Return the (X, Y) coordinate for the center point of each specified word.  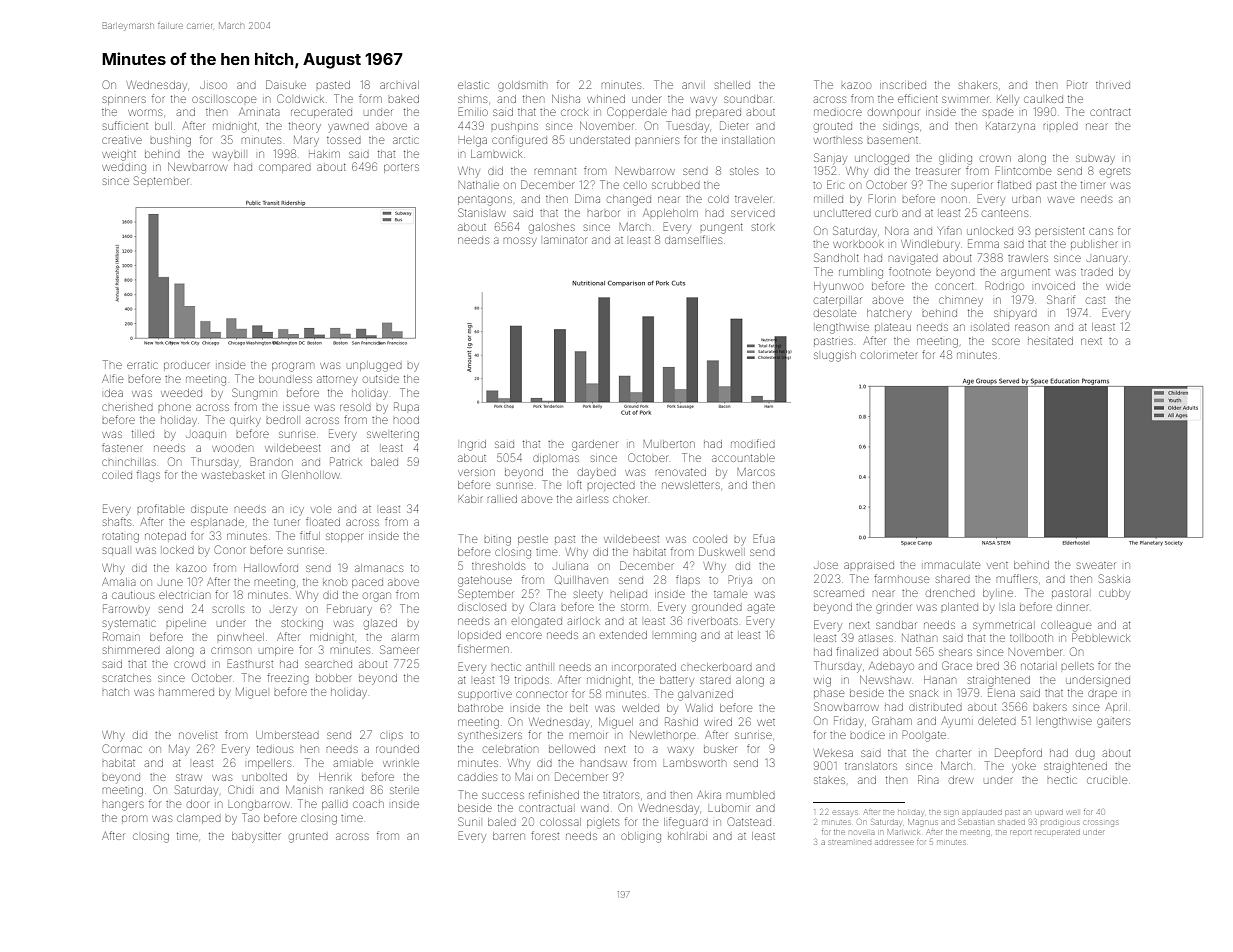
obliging (641, 837)
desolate (835, 313)
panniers (657, 140)
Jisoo (213, 85)
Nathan (919, 638)
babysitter (256, 837)
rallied (502, 499)
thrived (1113, 85)
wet (766, 722)
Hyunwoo (838, 287)
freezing (288, 679)
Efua (764, 538)
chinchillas (129, 462)
